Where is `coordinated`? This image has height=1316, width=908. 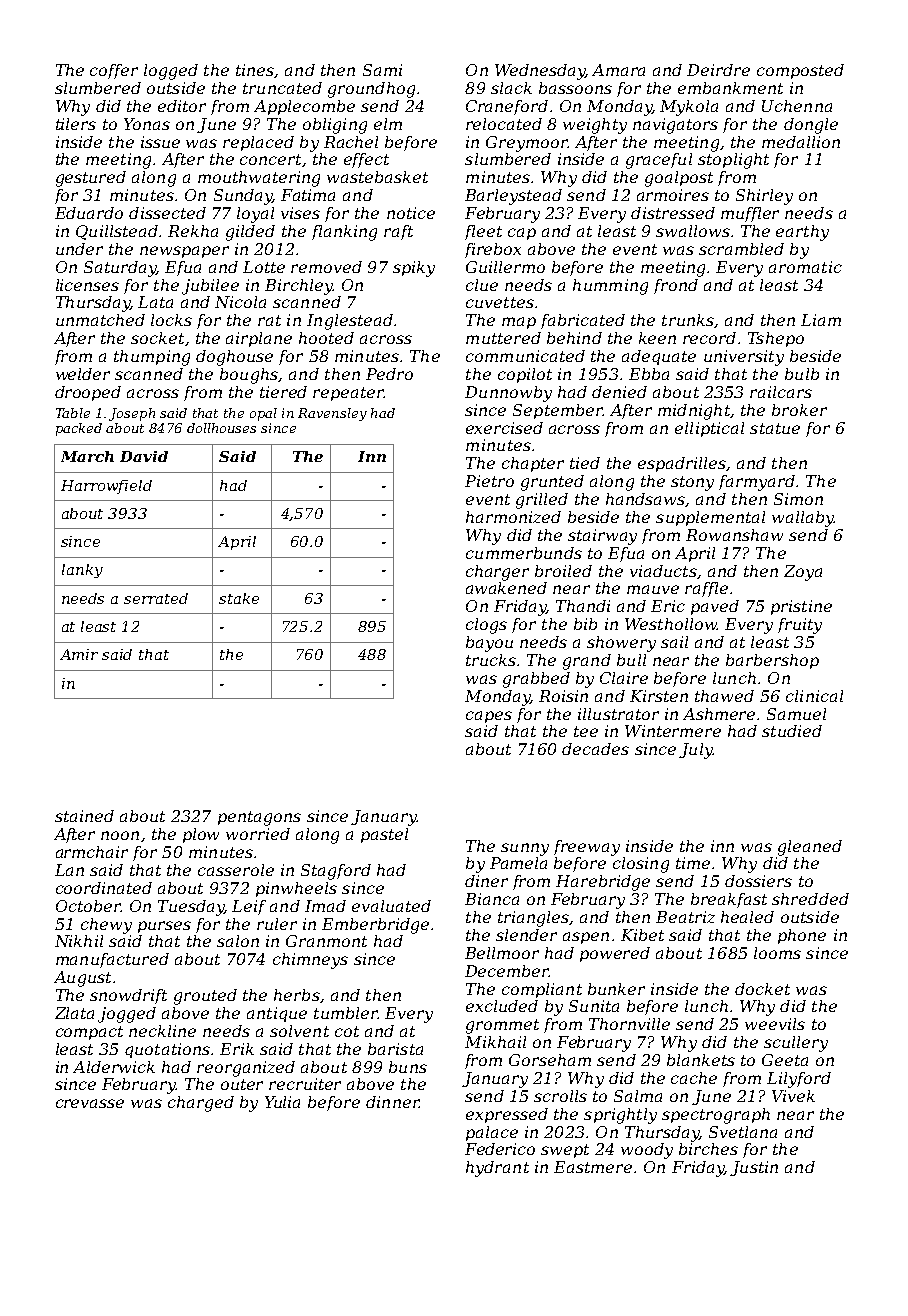 coordinated is located at coordinates (104, 888).
